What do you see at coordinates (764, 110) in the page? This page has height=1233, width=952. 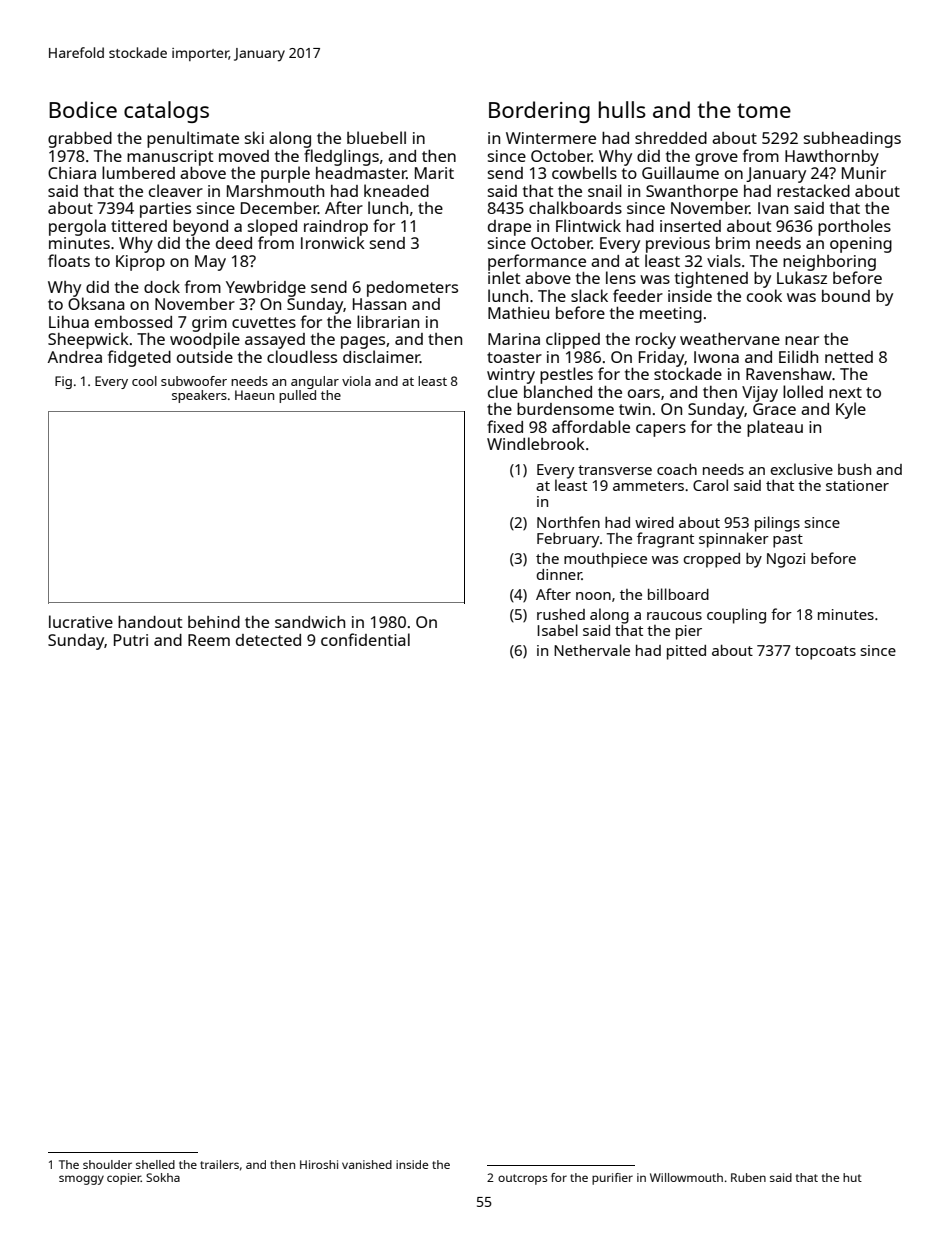 I see `tome` at bounding box center [764, 110].
